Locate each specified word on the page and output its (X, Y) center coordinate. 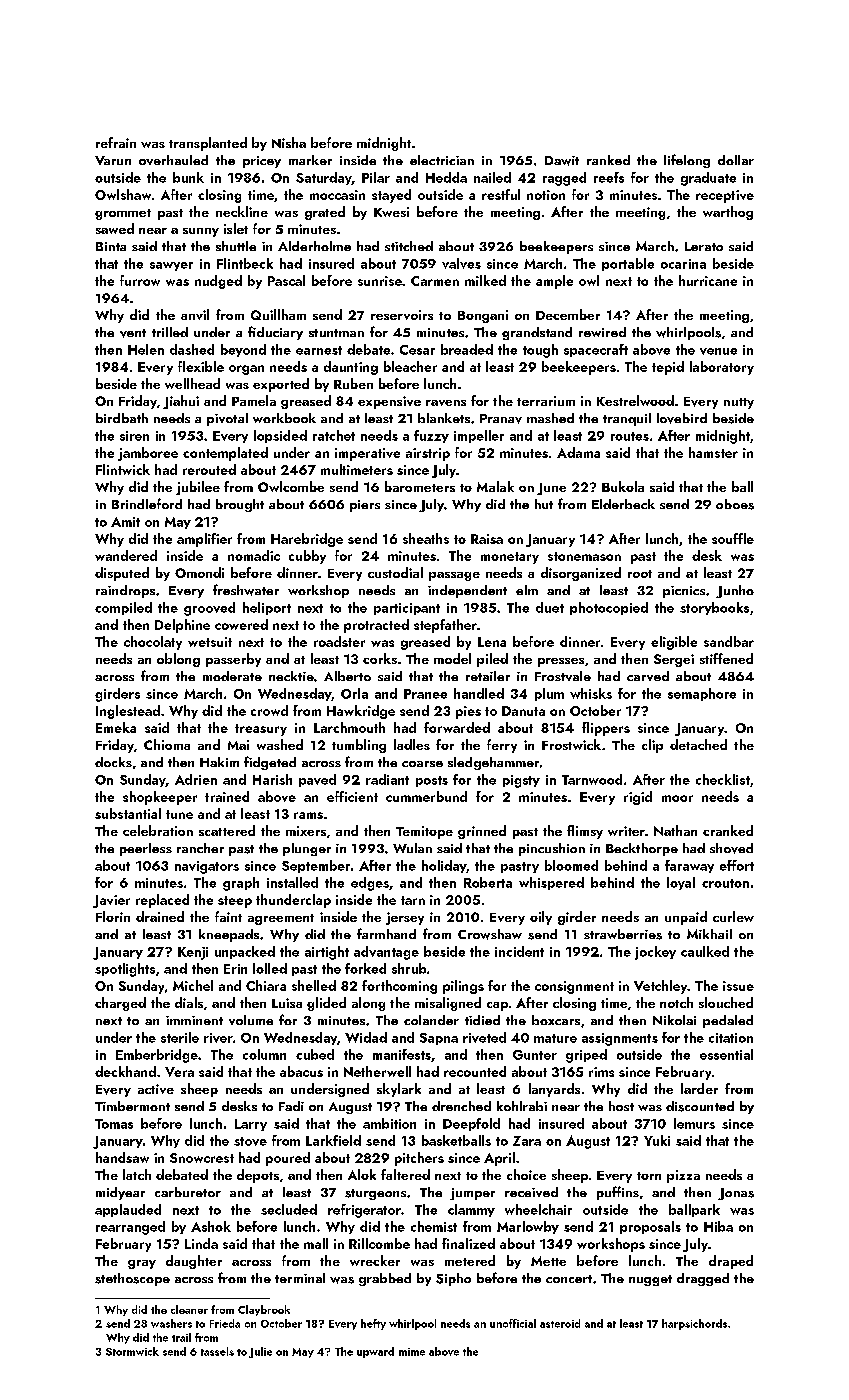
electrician (442, 160)
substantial (128, 813)
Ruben (353, 383)
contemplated (225, 454)
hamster (713, 452)
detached (698, 744)
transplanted (208, 144)
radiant (387, 779)
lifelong (687, 161)
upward (375, 1352)
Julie (260, 1352)
